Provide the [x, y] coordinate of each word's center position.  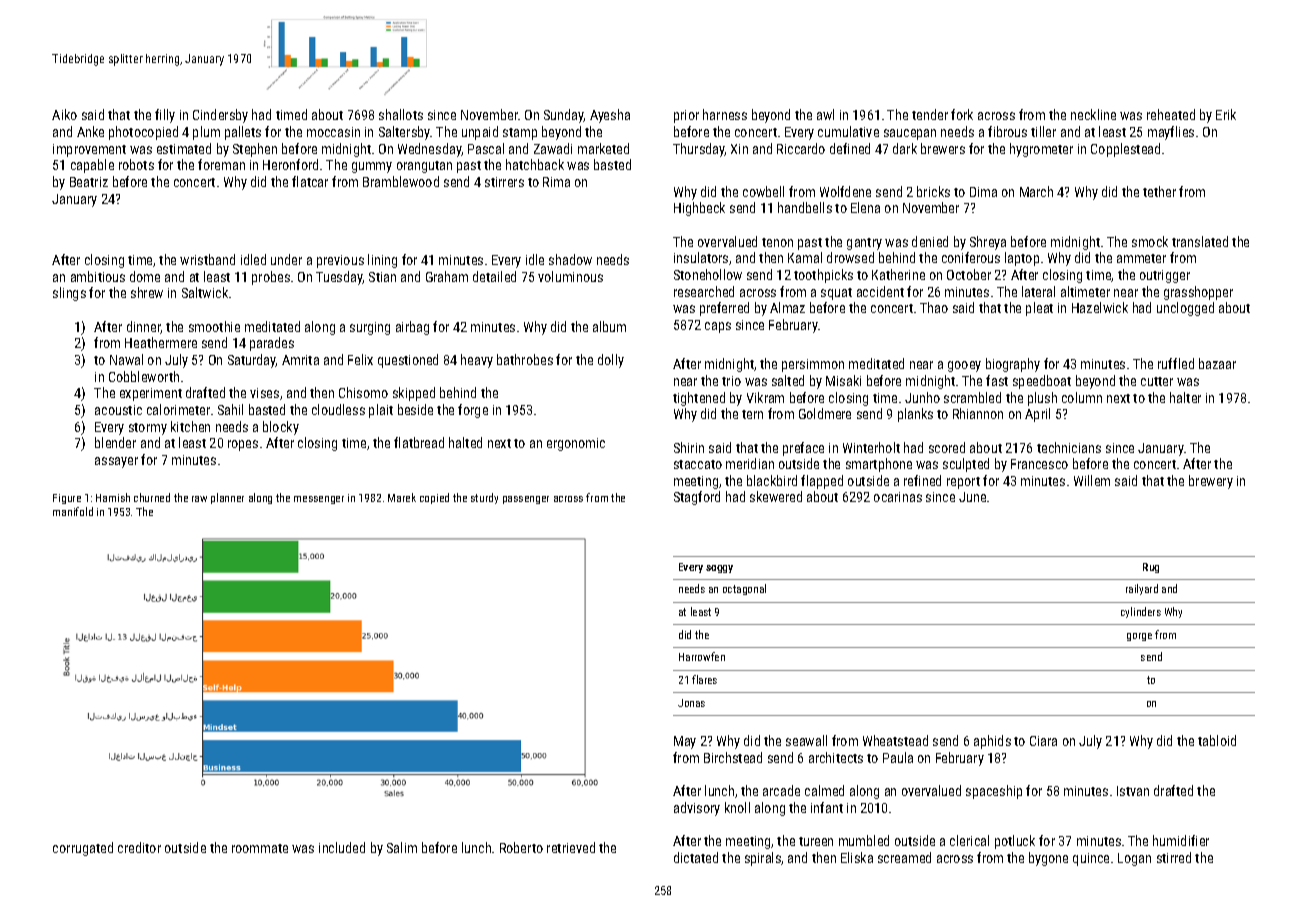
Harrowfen [702, 656]
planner [227, 498]
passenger [526, 500]
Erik [1226, 114]
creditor [139, 847]
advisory [697, 809]
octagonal [744, 589]
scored [947, 447]
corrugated [83, 849]
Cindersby [220, 116]
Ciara [1043, 741]
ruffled [1176, 363]
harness [725, 114]
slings [69, 294]
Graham [447, 276]
